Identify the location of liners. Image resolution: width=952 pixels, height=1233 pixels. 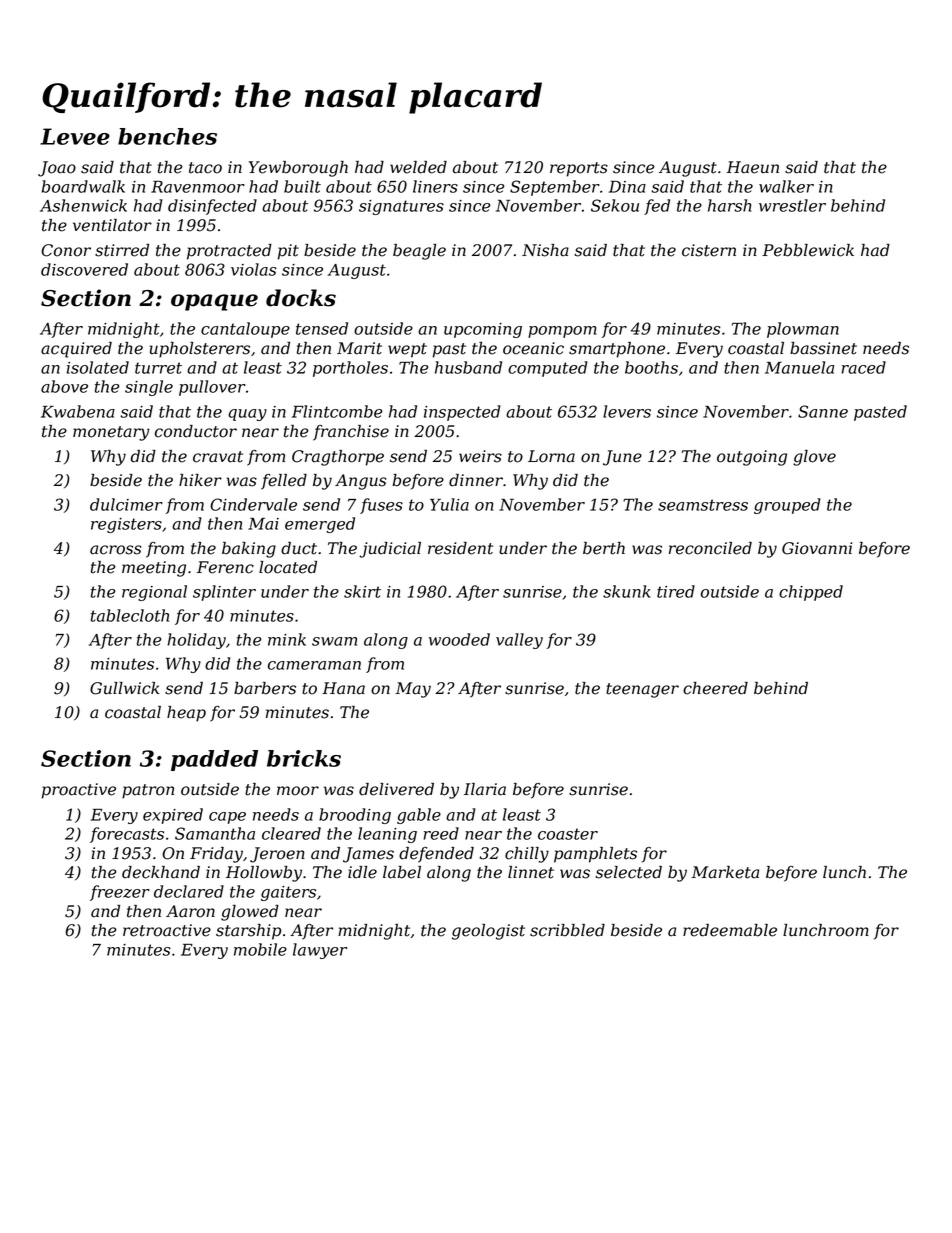
(435, 186).
